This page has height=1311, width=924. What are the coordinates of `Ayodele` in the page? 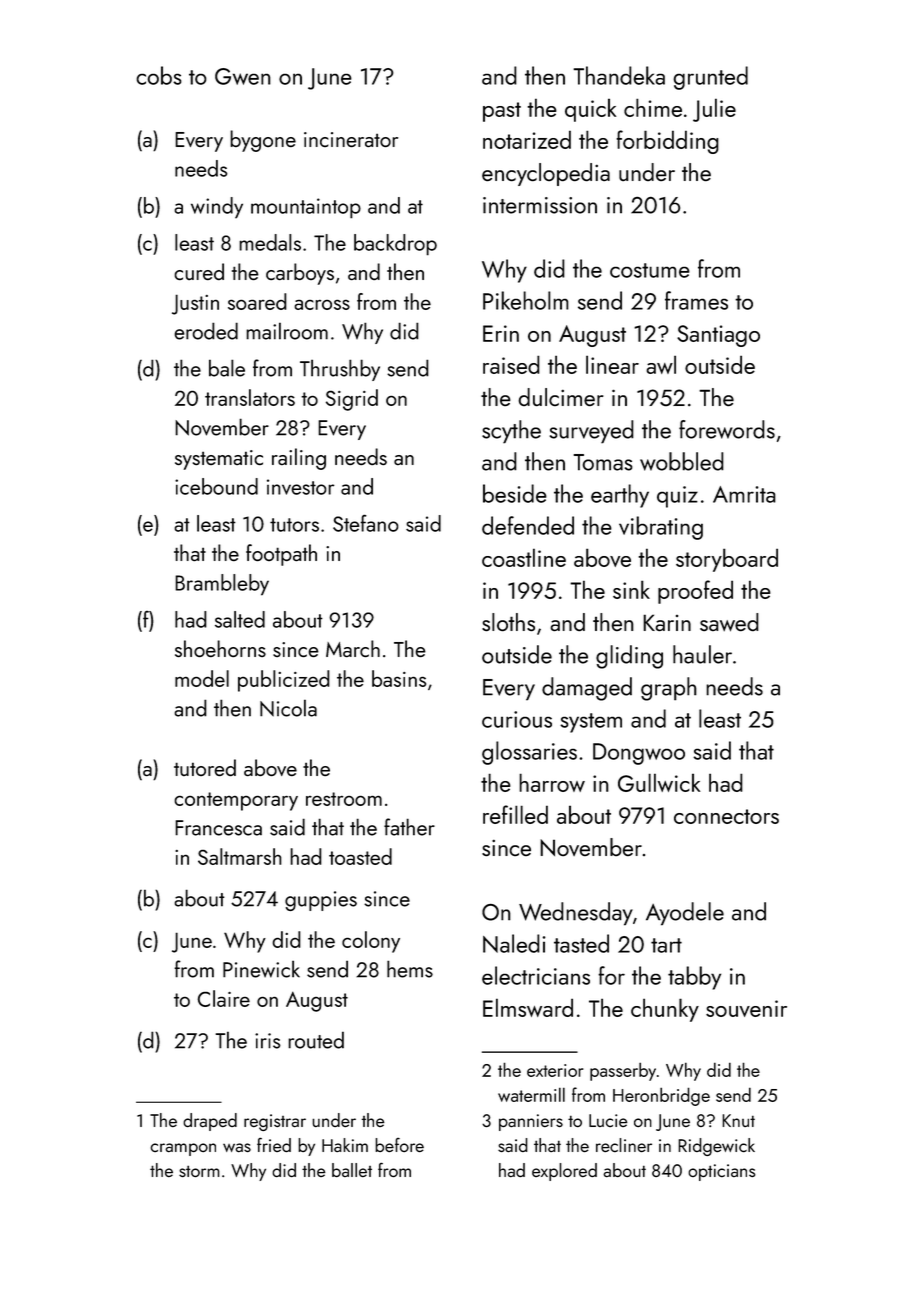 It's located at (685, 914).
